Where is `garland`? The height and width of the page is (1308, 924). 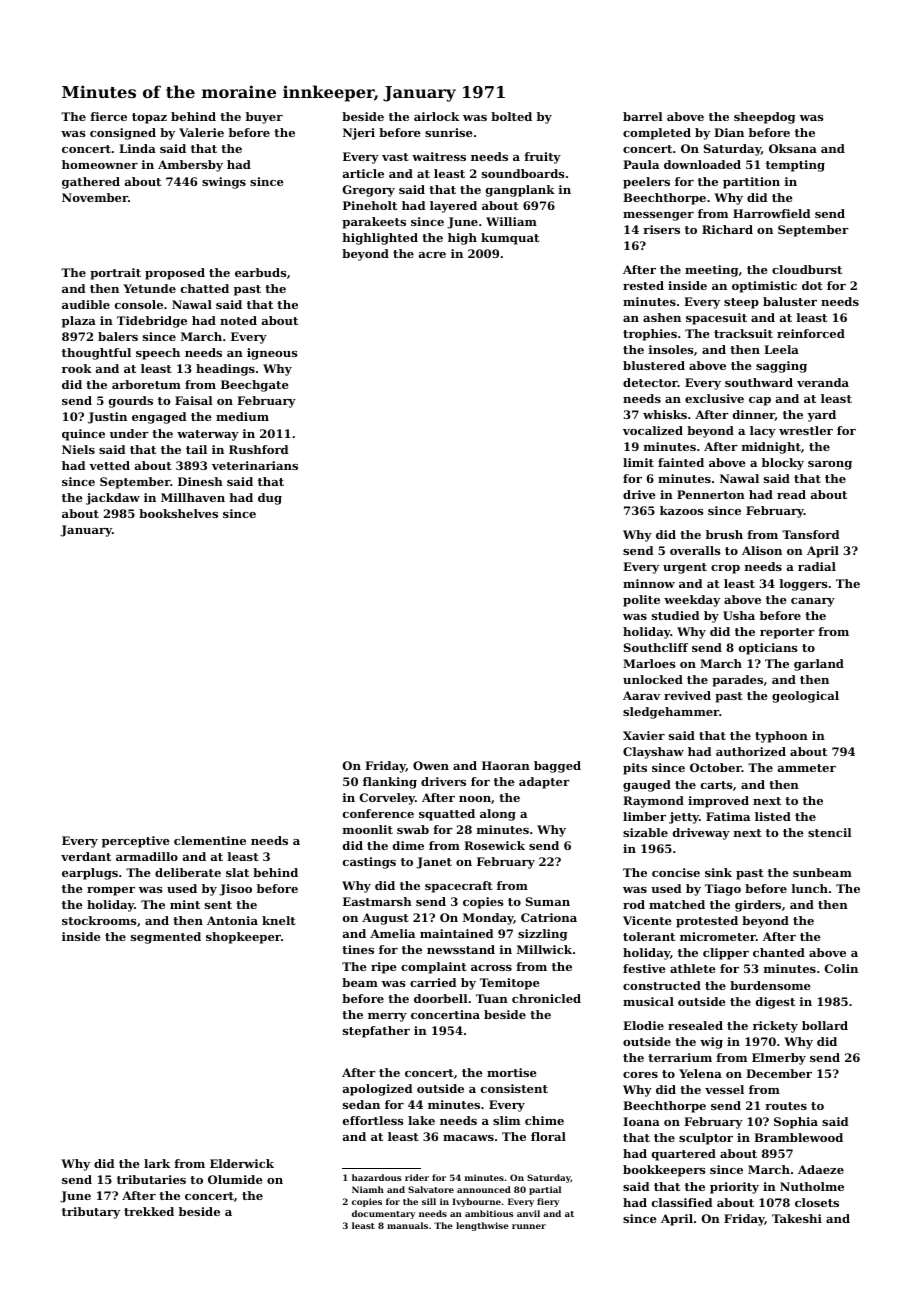
garland is located at coordinates (819, 665).
